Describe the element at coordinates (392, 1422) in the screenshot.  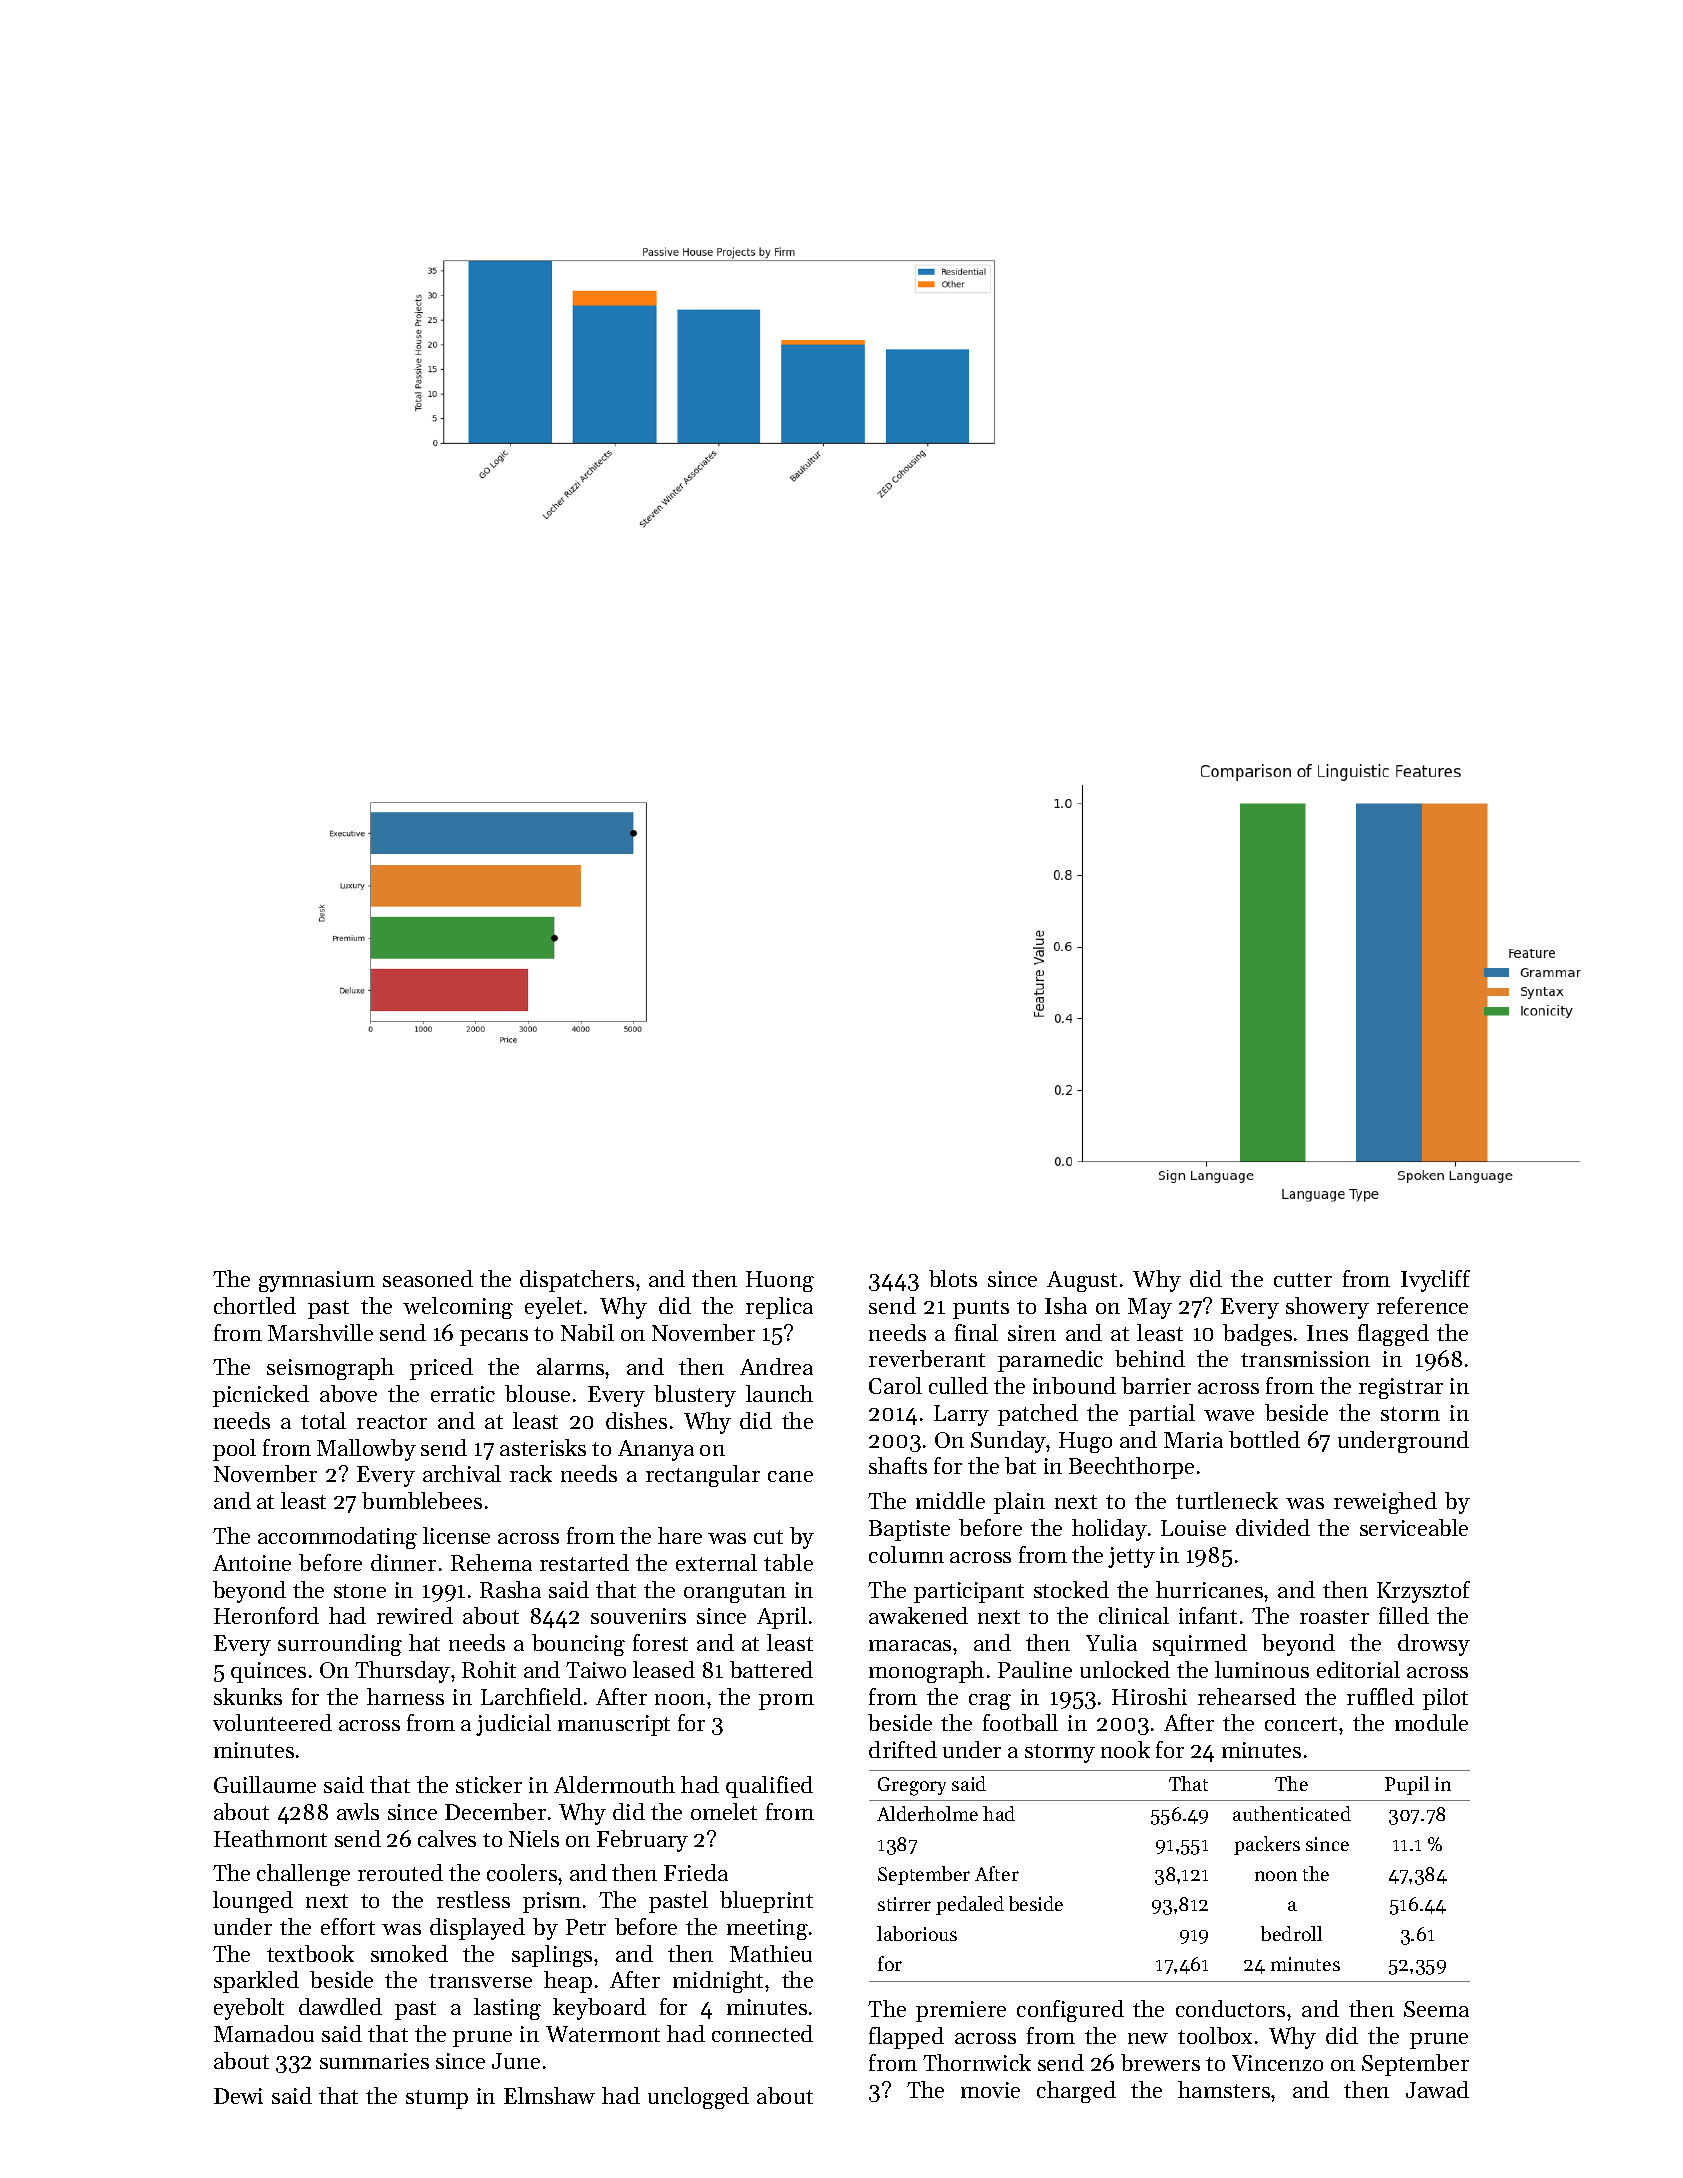
I see `reactor` at that location.
